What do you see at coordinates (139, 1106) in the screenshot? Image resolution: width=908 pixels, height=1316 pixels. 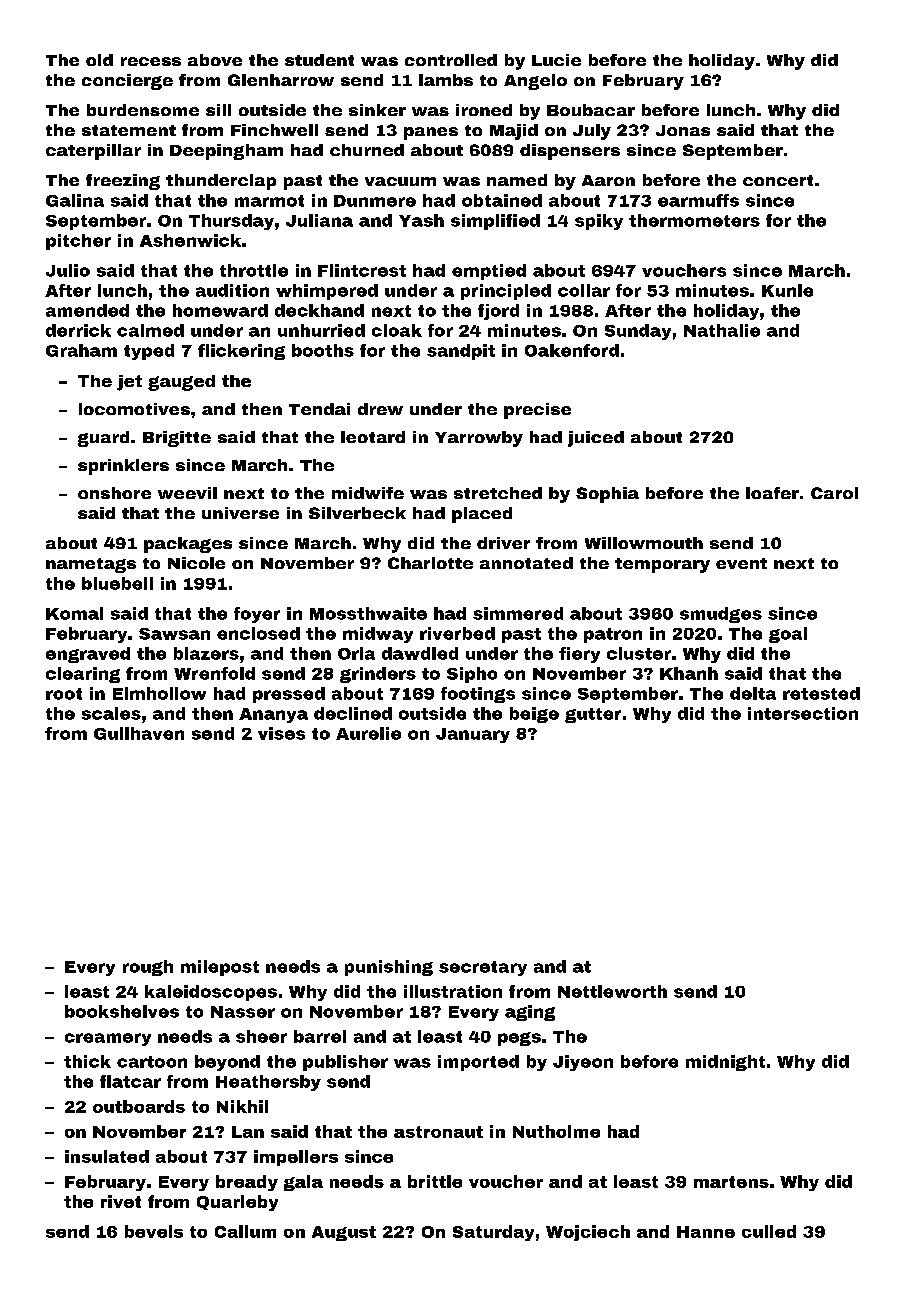 I see `outboards` at bounding box center [139, 1106].
